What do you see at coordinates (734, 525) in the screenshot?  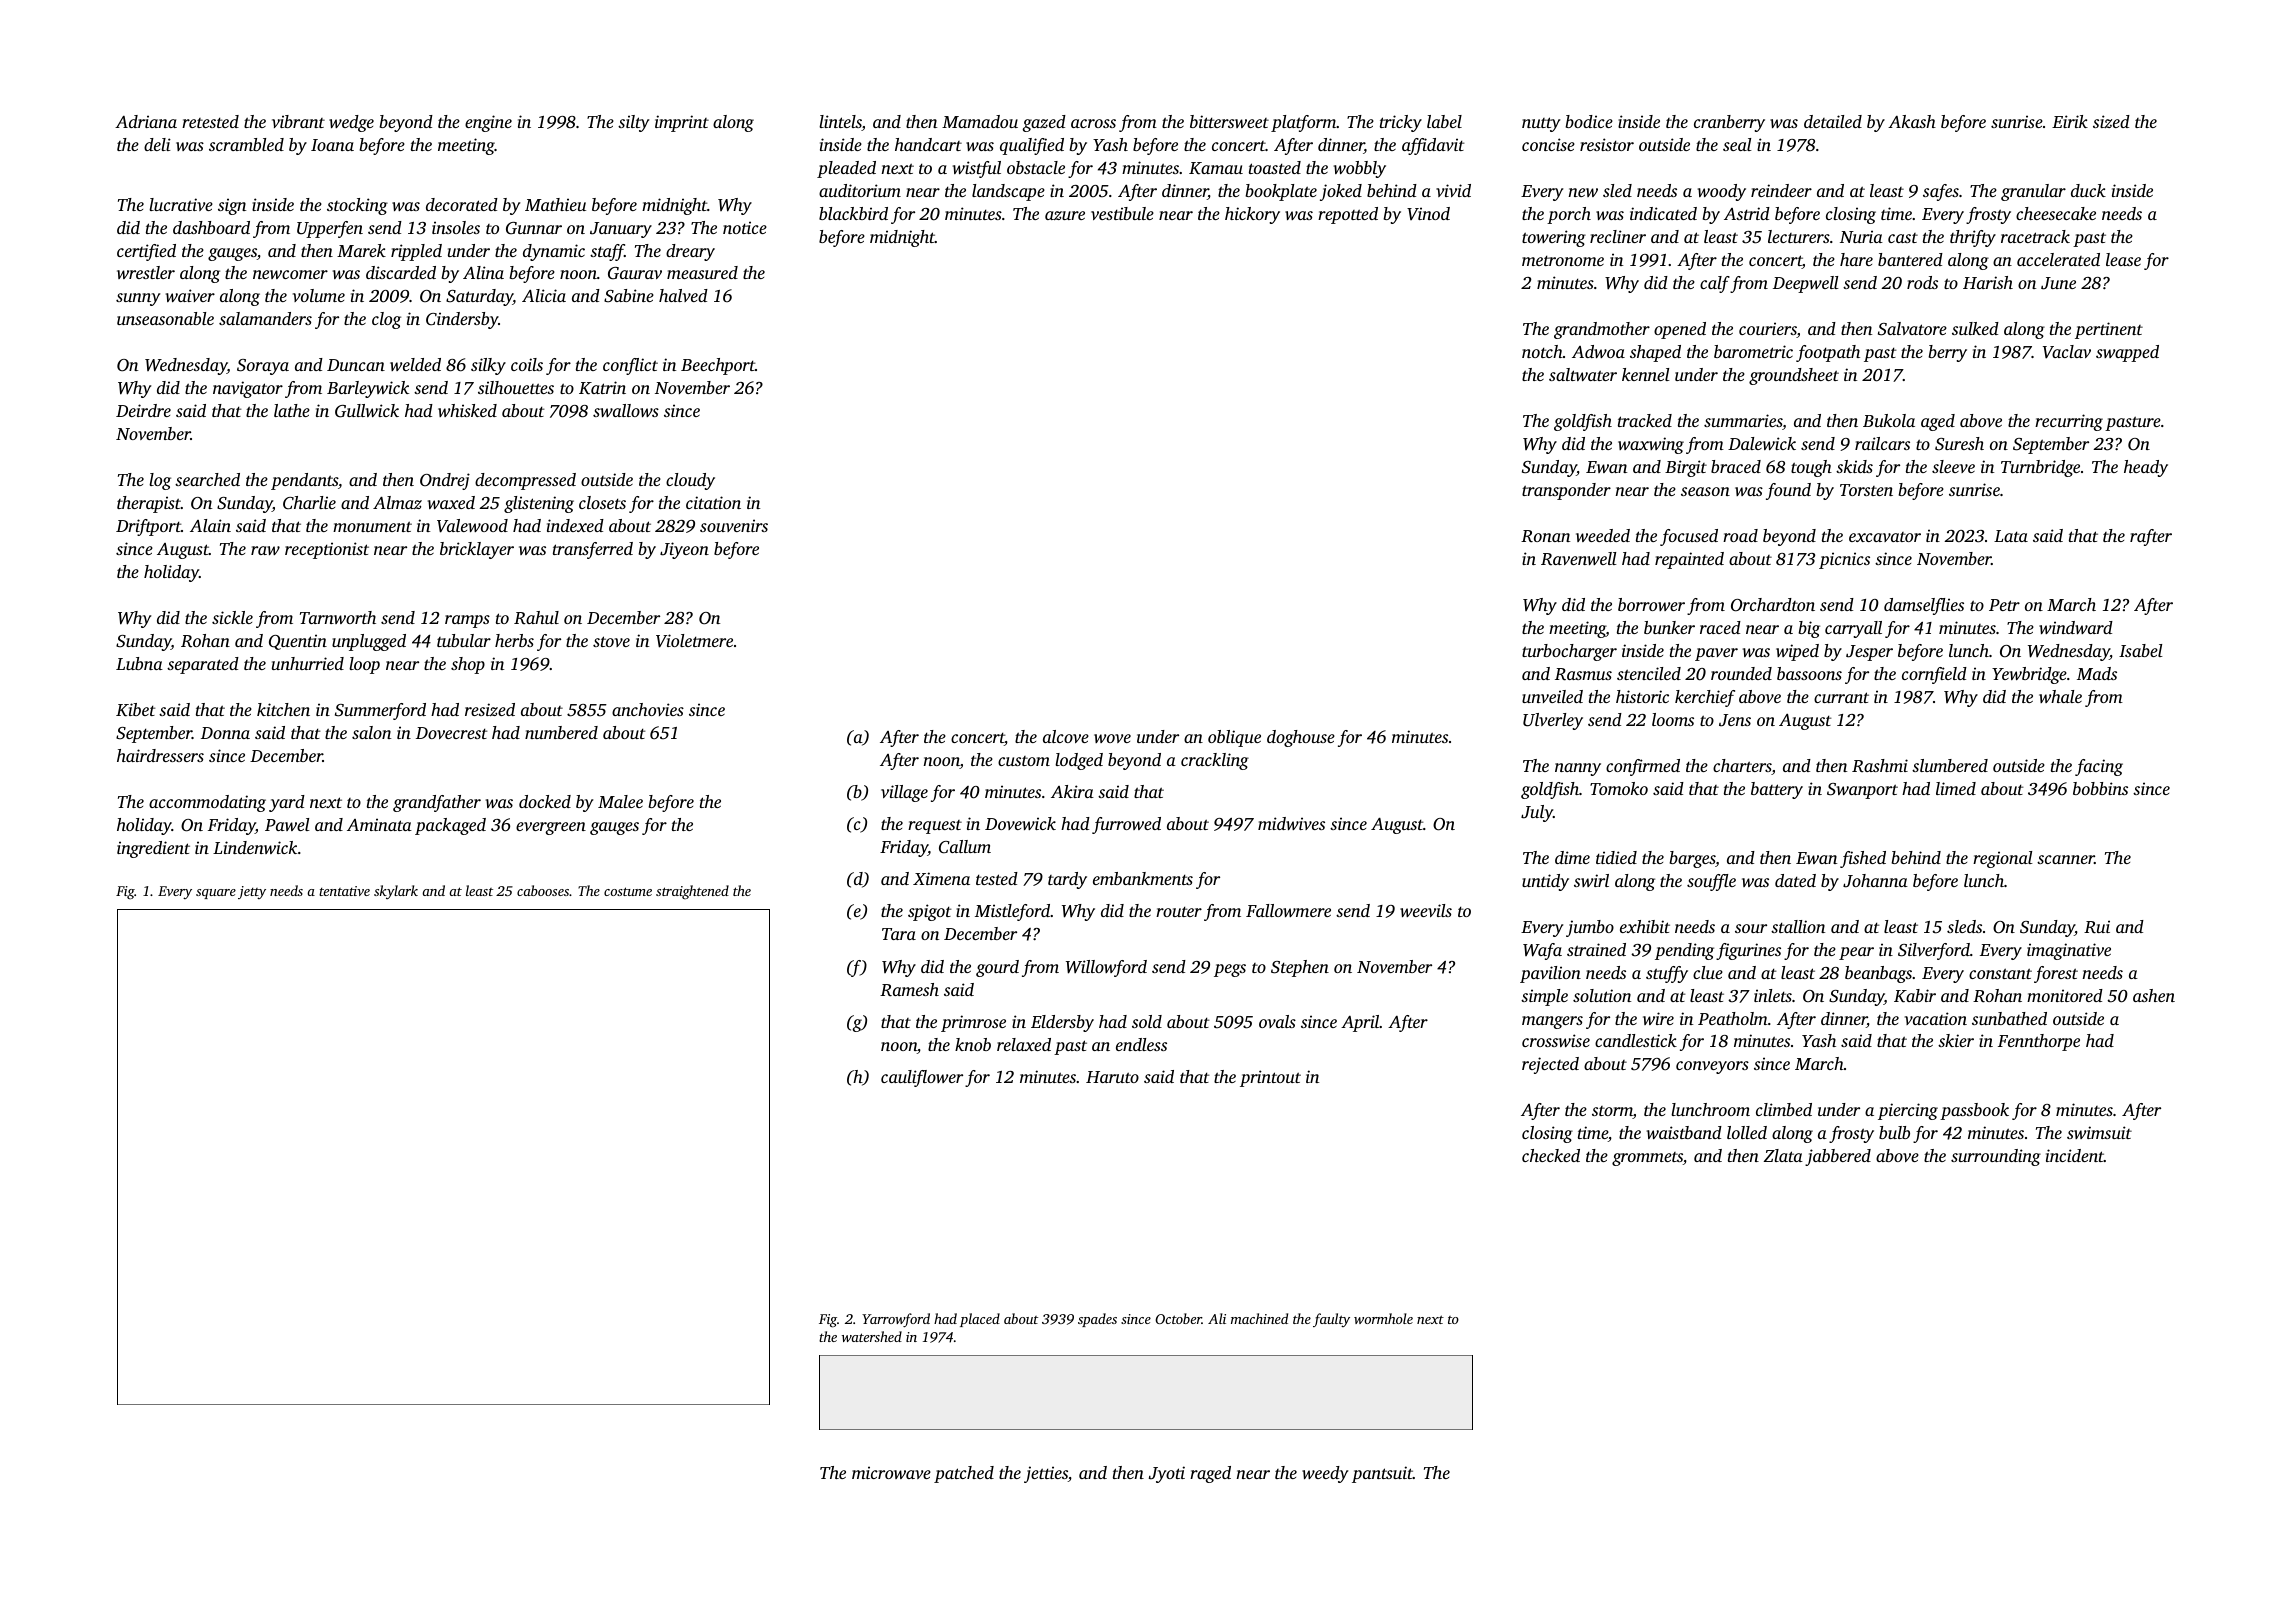 I see `souvenirs` at bounding box center [734, 525].
